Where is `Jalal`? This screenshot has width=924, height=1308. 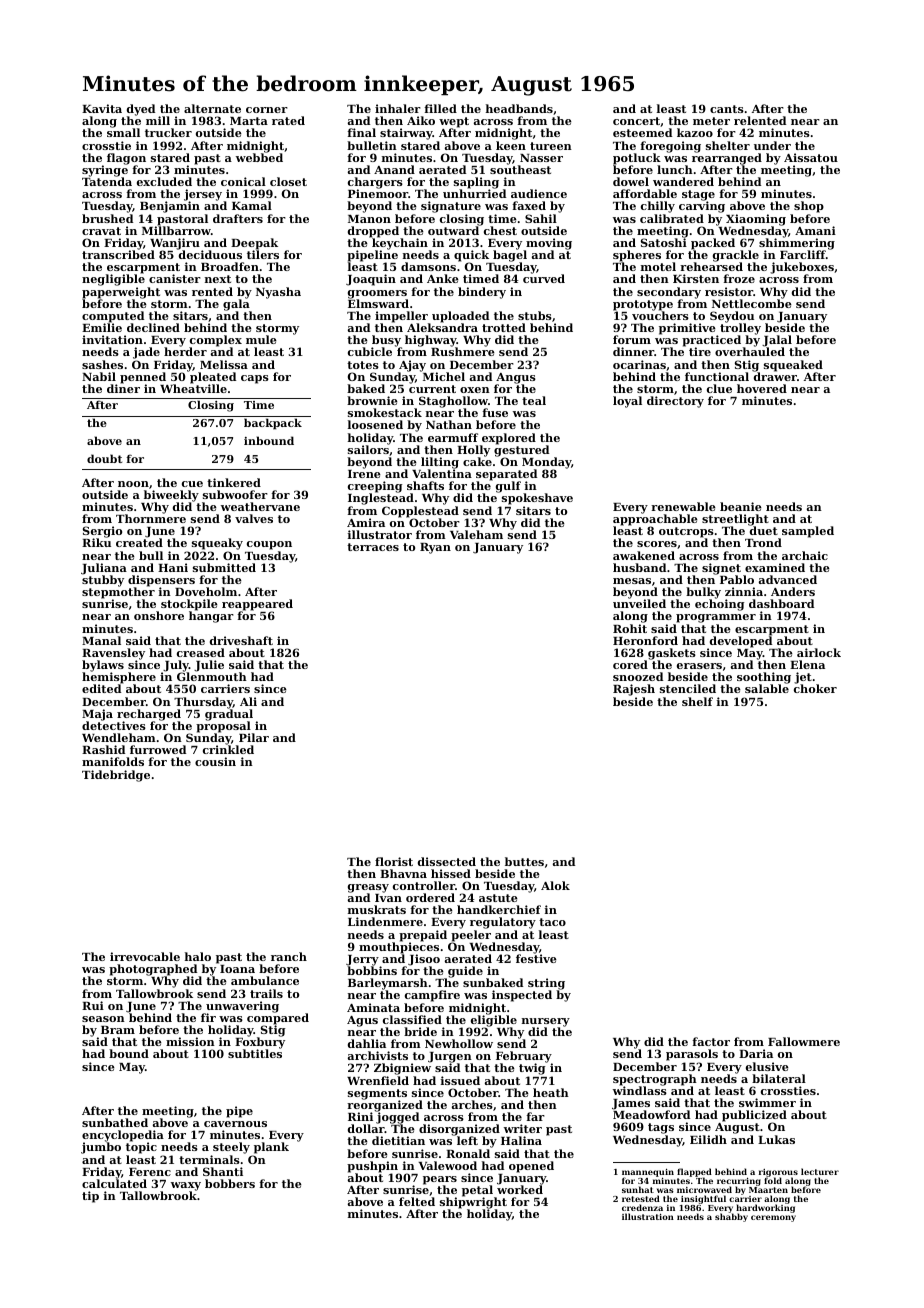
Jalal is located at coordinates (777, 342).
